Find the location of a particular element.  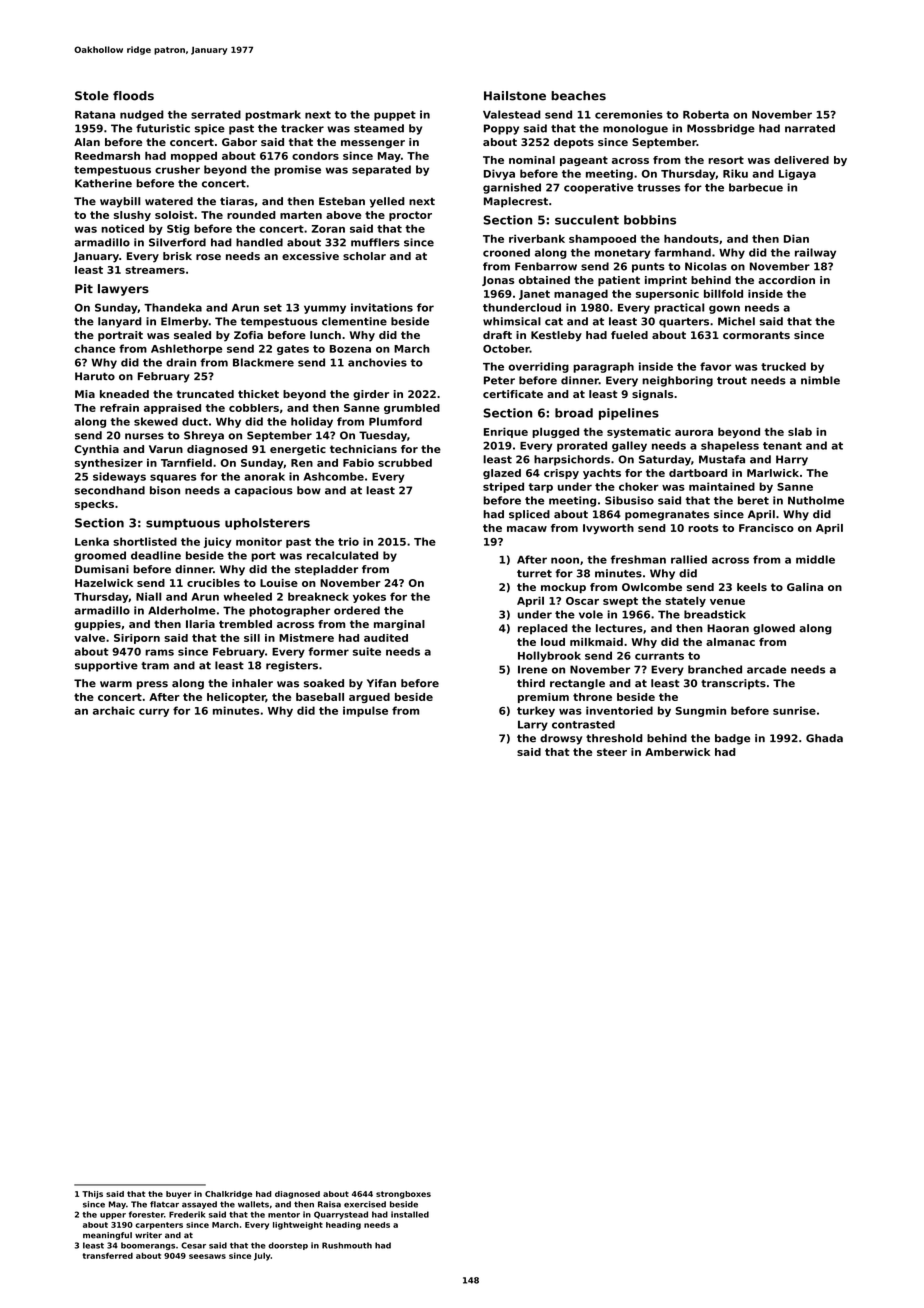

July is located at coordinates (262, 1257).
